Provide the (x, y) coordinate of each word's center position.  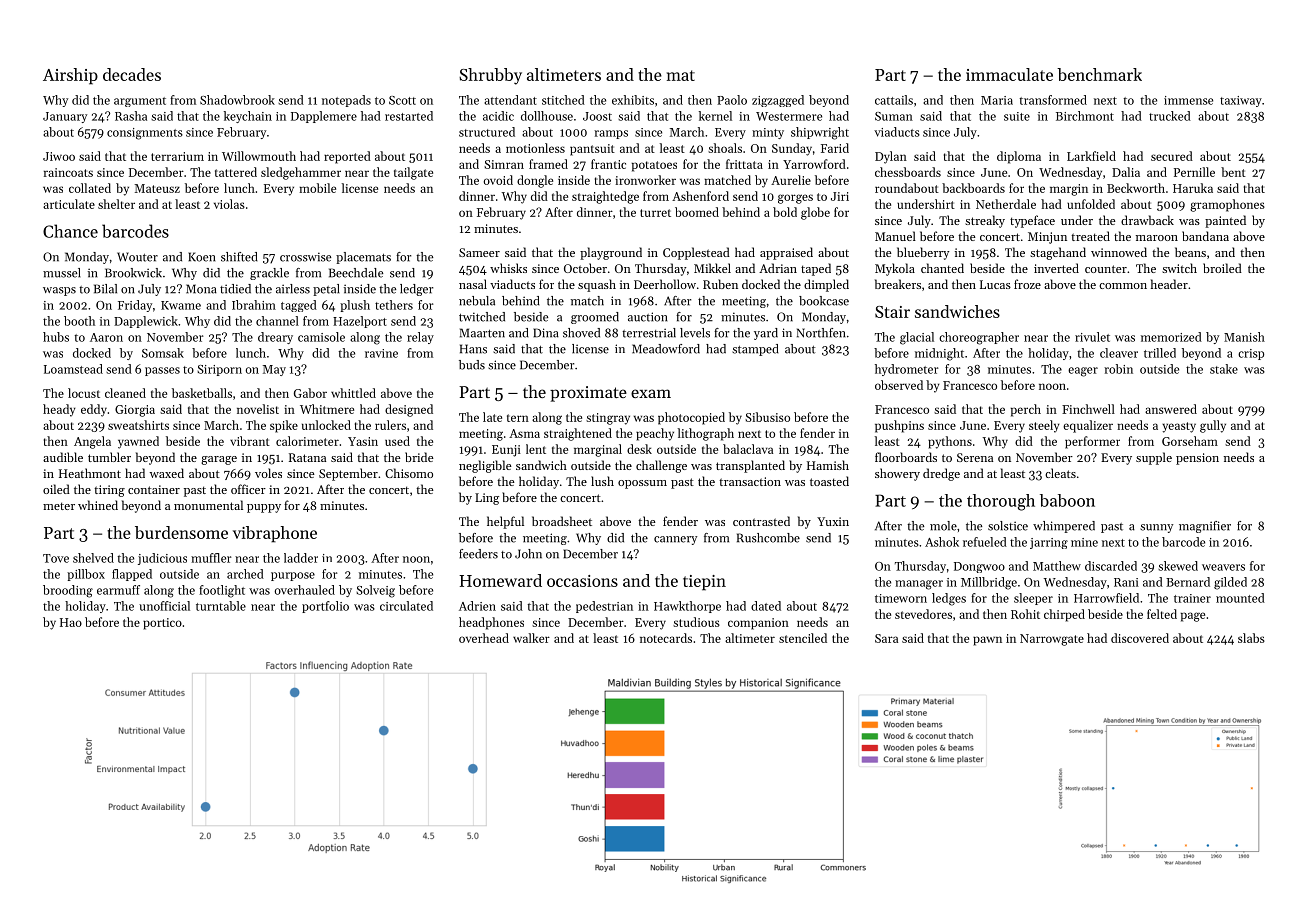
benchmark (1099, 74)
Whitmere (327, 409)
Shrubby (490, 76)
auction (647, 317)
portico (162, 624)
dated (766, 606)
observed (899, 385)
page (1193, 617)
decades (132, 74)
